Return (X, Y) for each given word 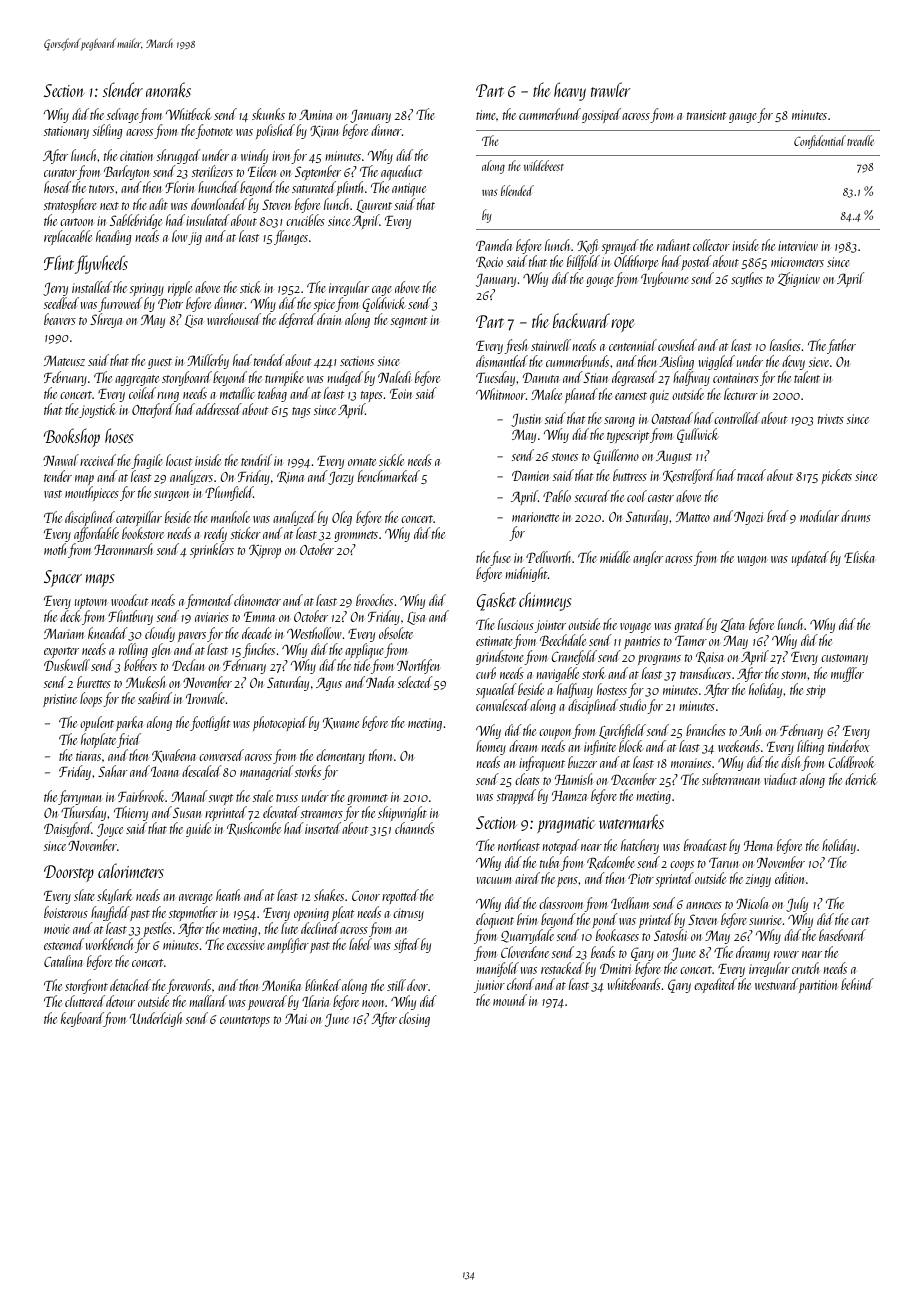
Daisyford (68, 829)
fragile (147, 461)
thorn (380, 755)
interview (798, 246)
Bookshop (72, 437)
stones (565, 457)
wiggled (717, 362)
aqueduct (401, 173)
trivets (831, 419)
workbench (109, 944)
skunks (268, 114)
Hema (758, 846)
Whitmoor (501, 394)
